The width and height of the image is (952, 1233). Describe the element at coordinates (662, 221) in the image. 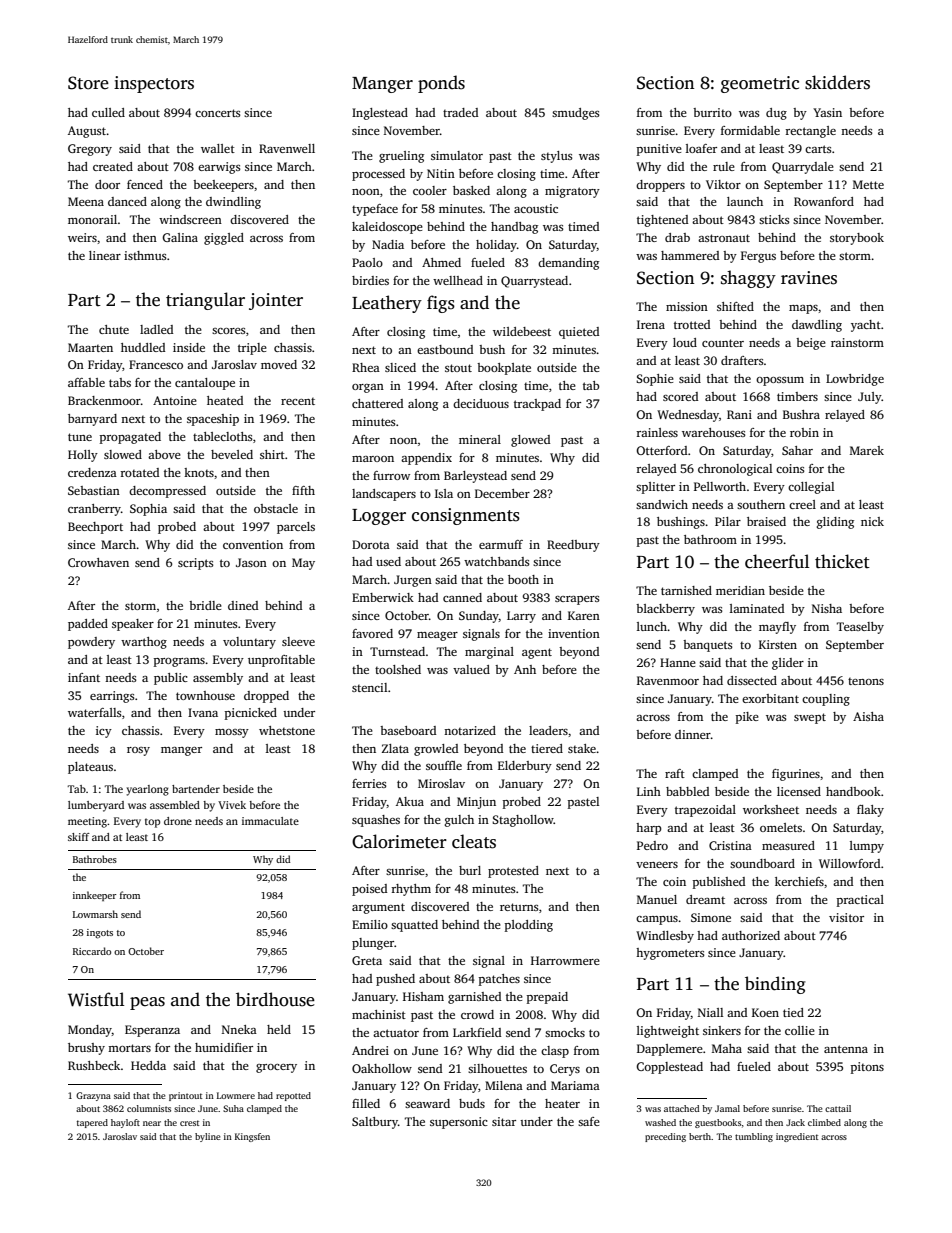

I see `tightened` at that location.
